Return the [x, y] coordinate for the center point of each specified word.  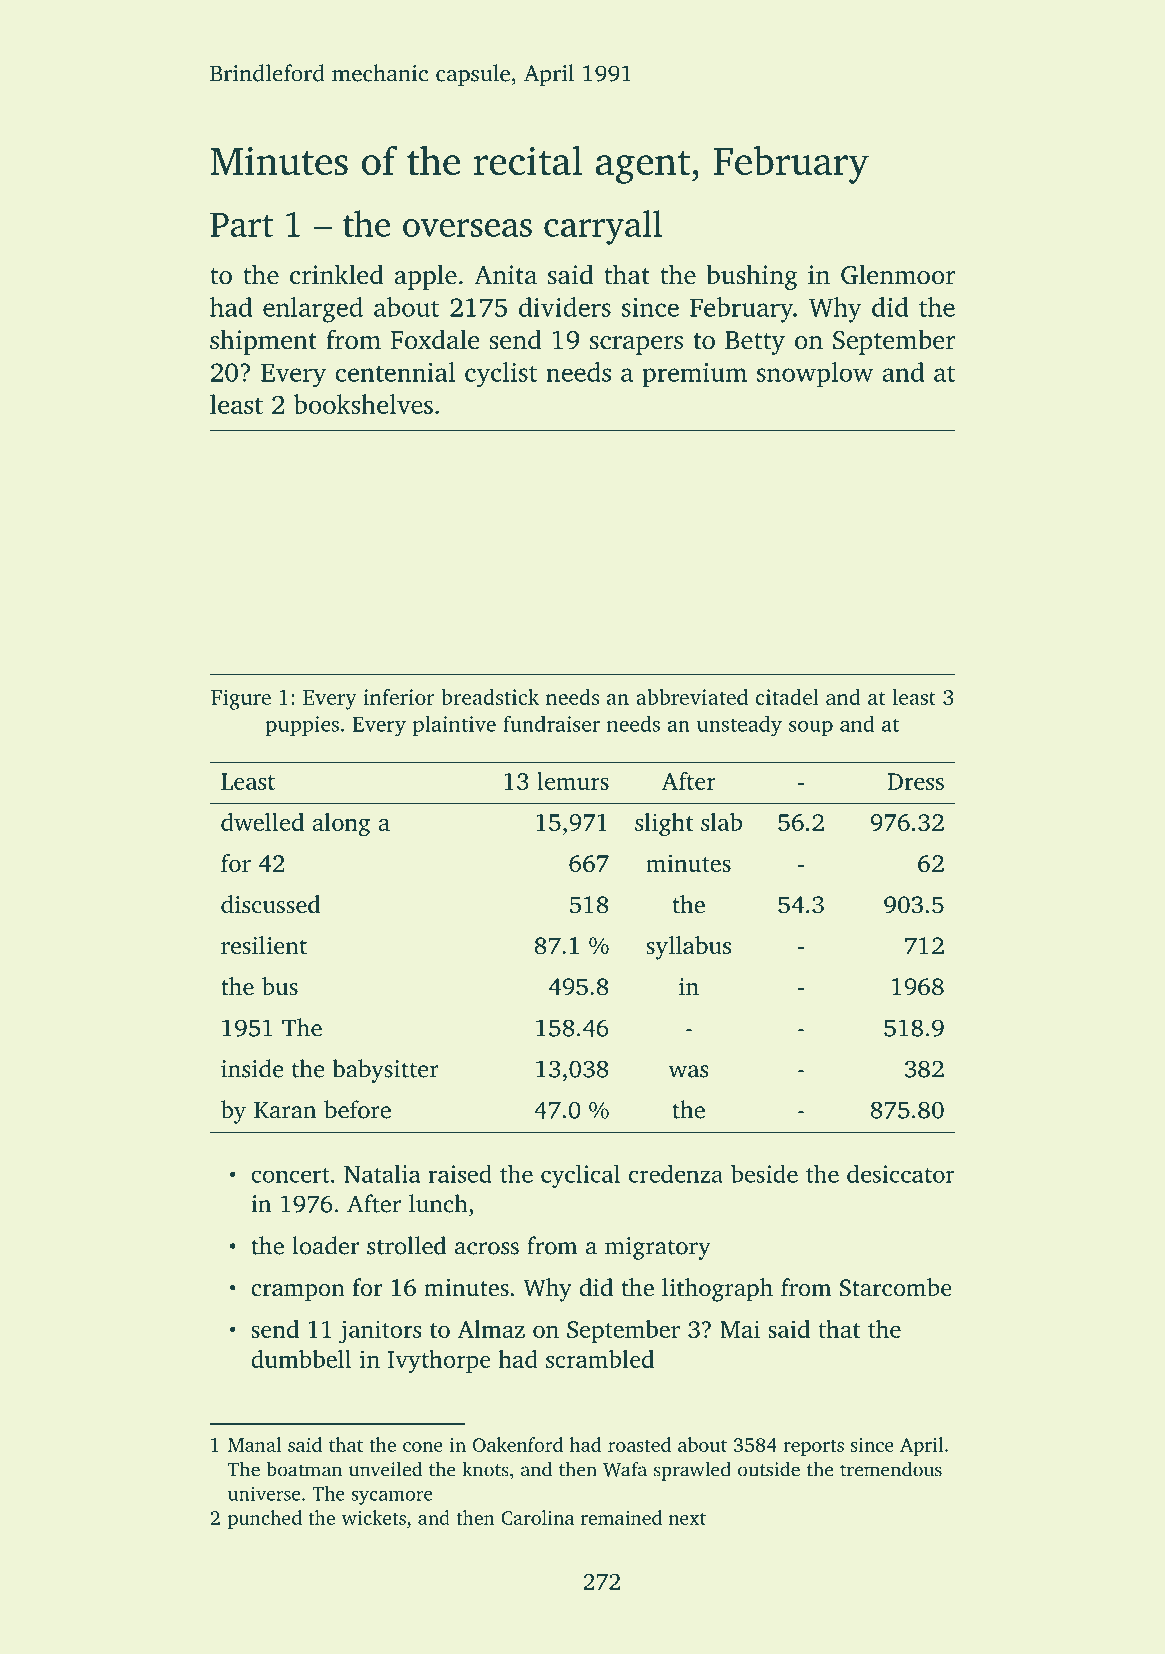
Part [241, 225]
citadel [787, 697]
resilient [264, 945]
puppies [302, 726]
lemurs [573, 781]
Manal [255, 1444]
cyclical [580, 1176]
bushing [752, 277]
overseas [467, 228]
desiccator [901, 1173]
